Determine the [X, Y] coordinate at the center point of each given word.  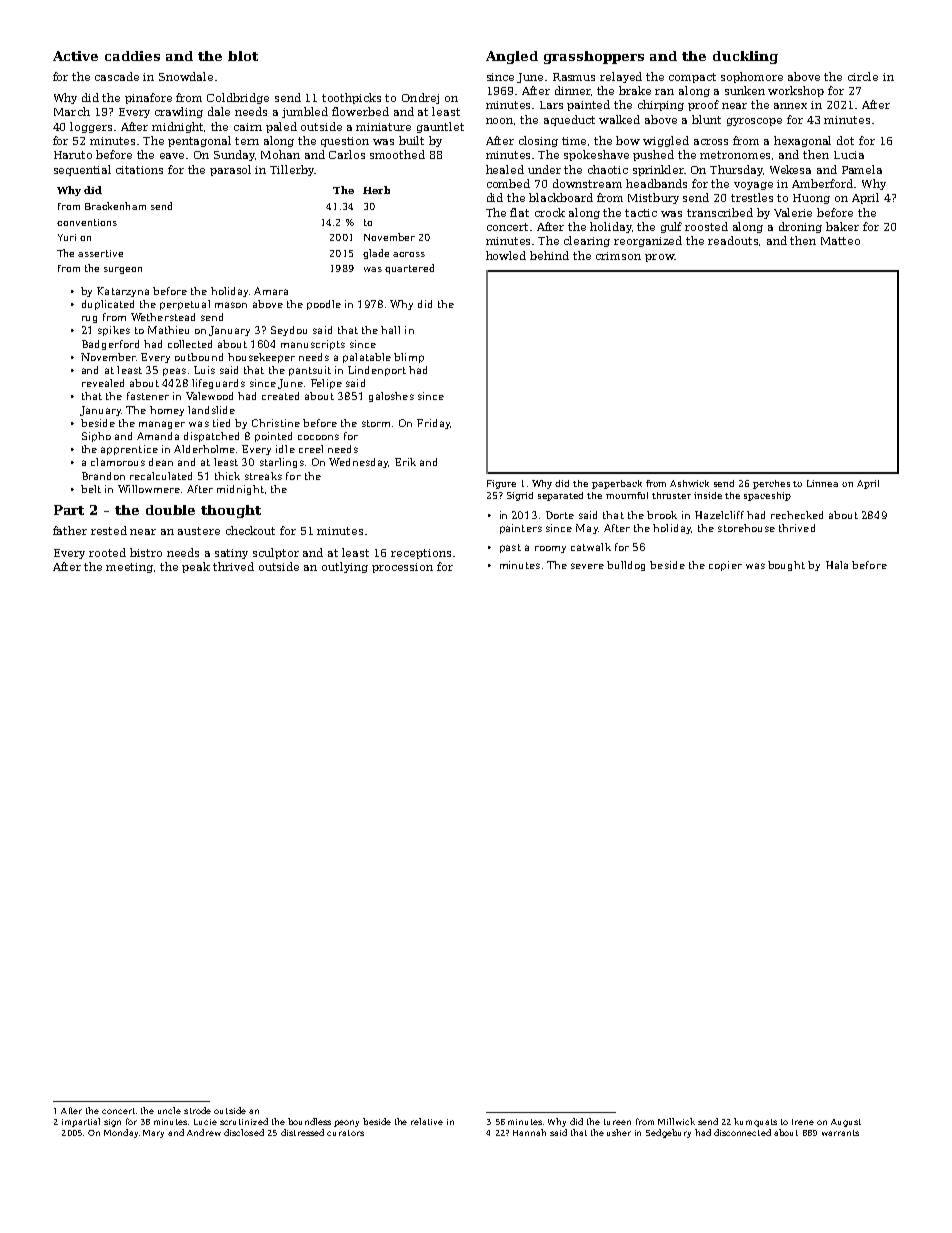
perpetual [185, 305]
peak [196, 567]
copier [725, 566]
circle [863, 76]
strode [197, 1110]
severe [587, 566]
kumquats [755, 1122]
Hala [837, 565]
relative [427, 1121]
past [510, 548]
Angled [512, 57]
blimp [409, 358]
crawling [179, 112]
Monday [121, 1133]
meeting [129, 568]
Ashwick [689, 483]
